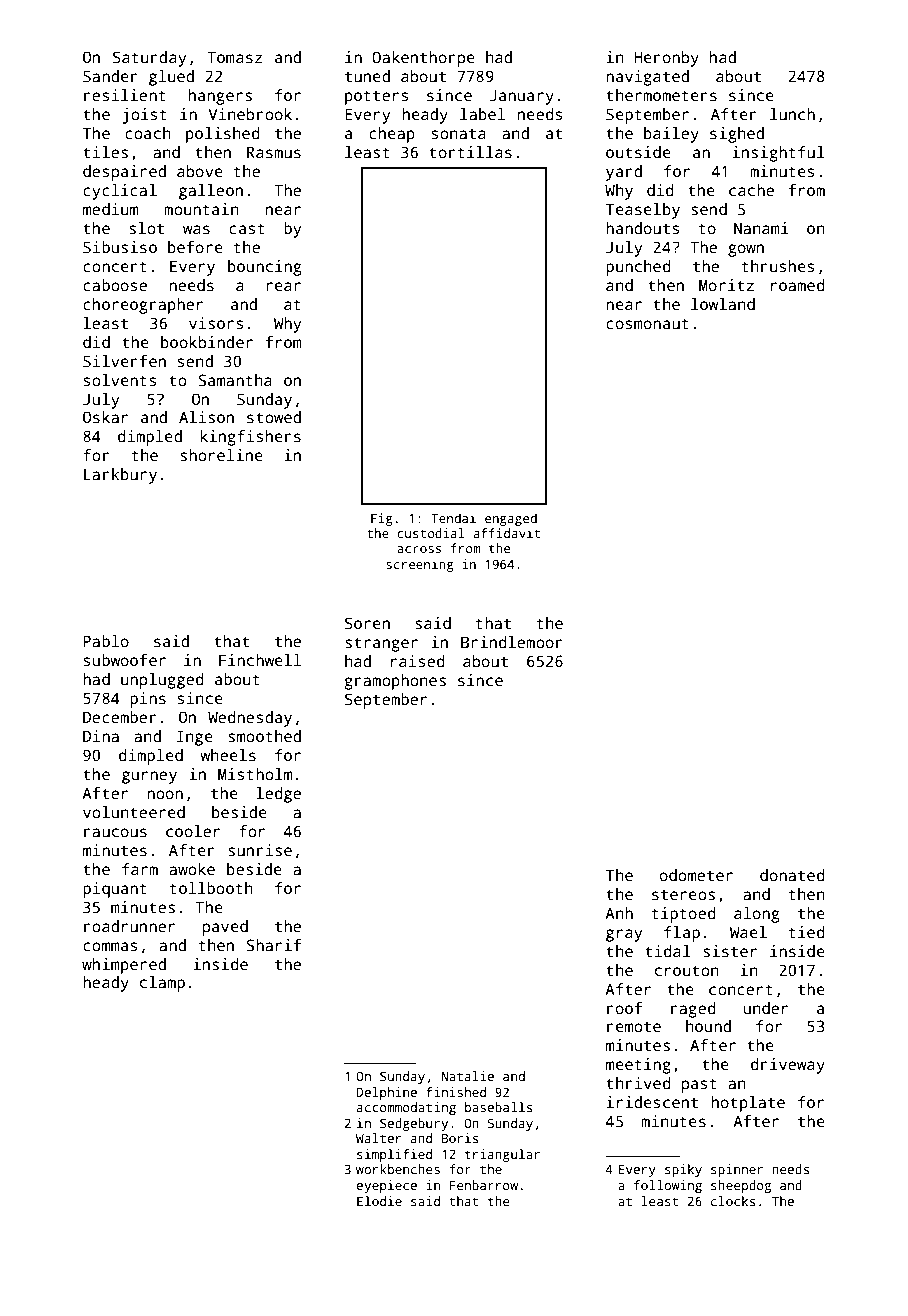  I want to click on Walter, so click(378, 1138).
